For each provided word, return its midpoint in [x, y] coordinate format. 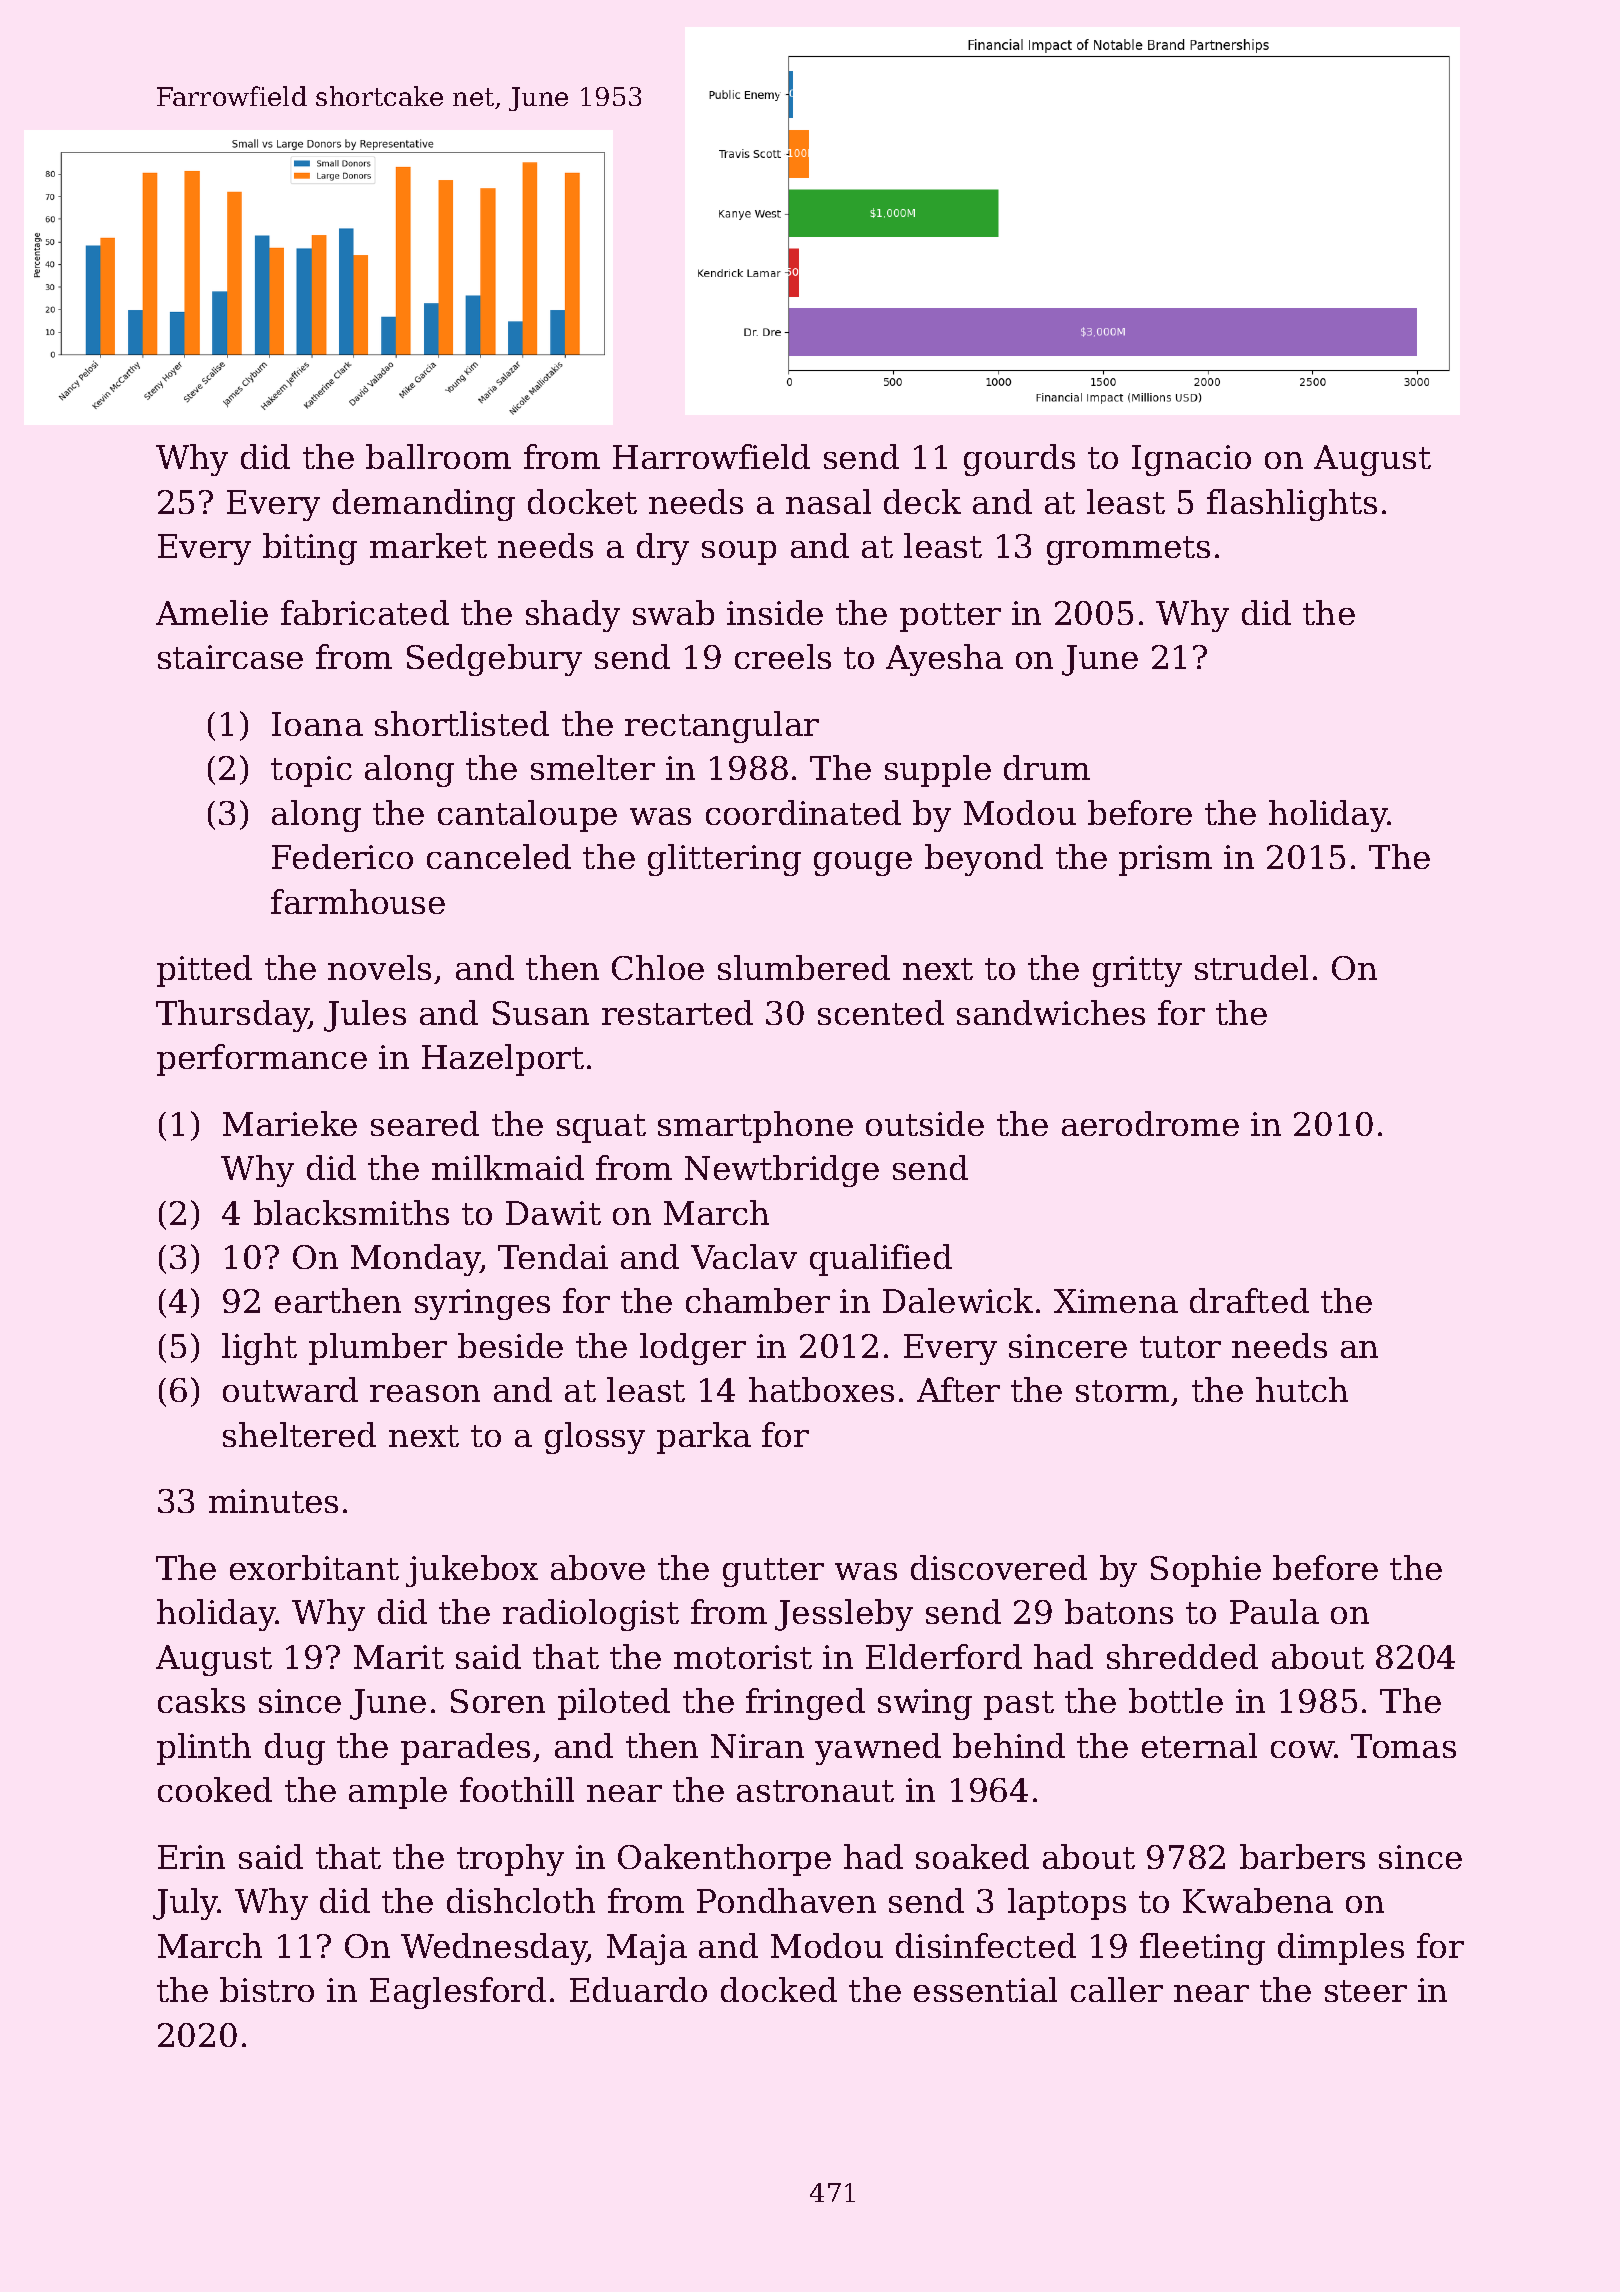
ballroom [438, 456]
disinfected [986, 1945]
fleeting [1202, 1949]
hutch [1302, 1389]
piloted [614, 1704]
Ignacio [1191, 460]
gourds [1019, 460]
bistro [267, 1989]
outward [290, 1389]
